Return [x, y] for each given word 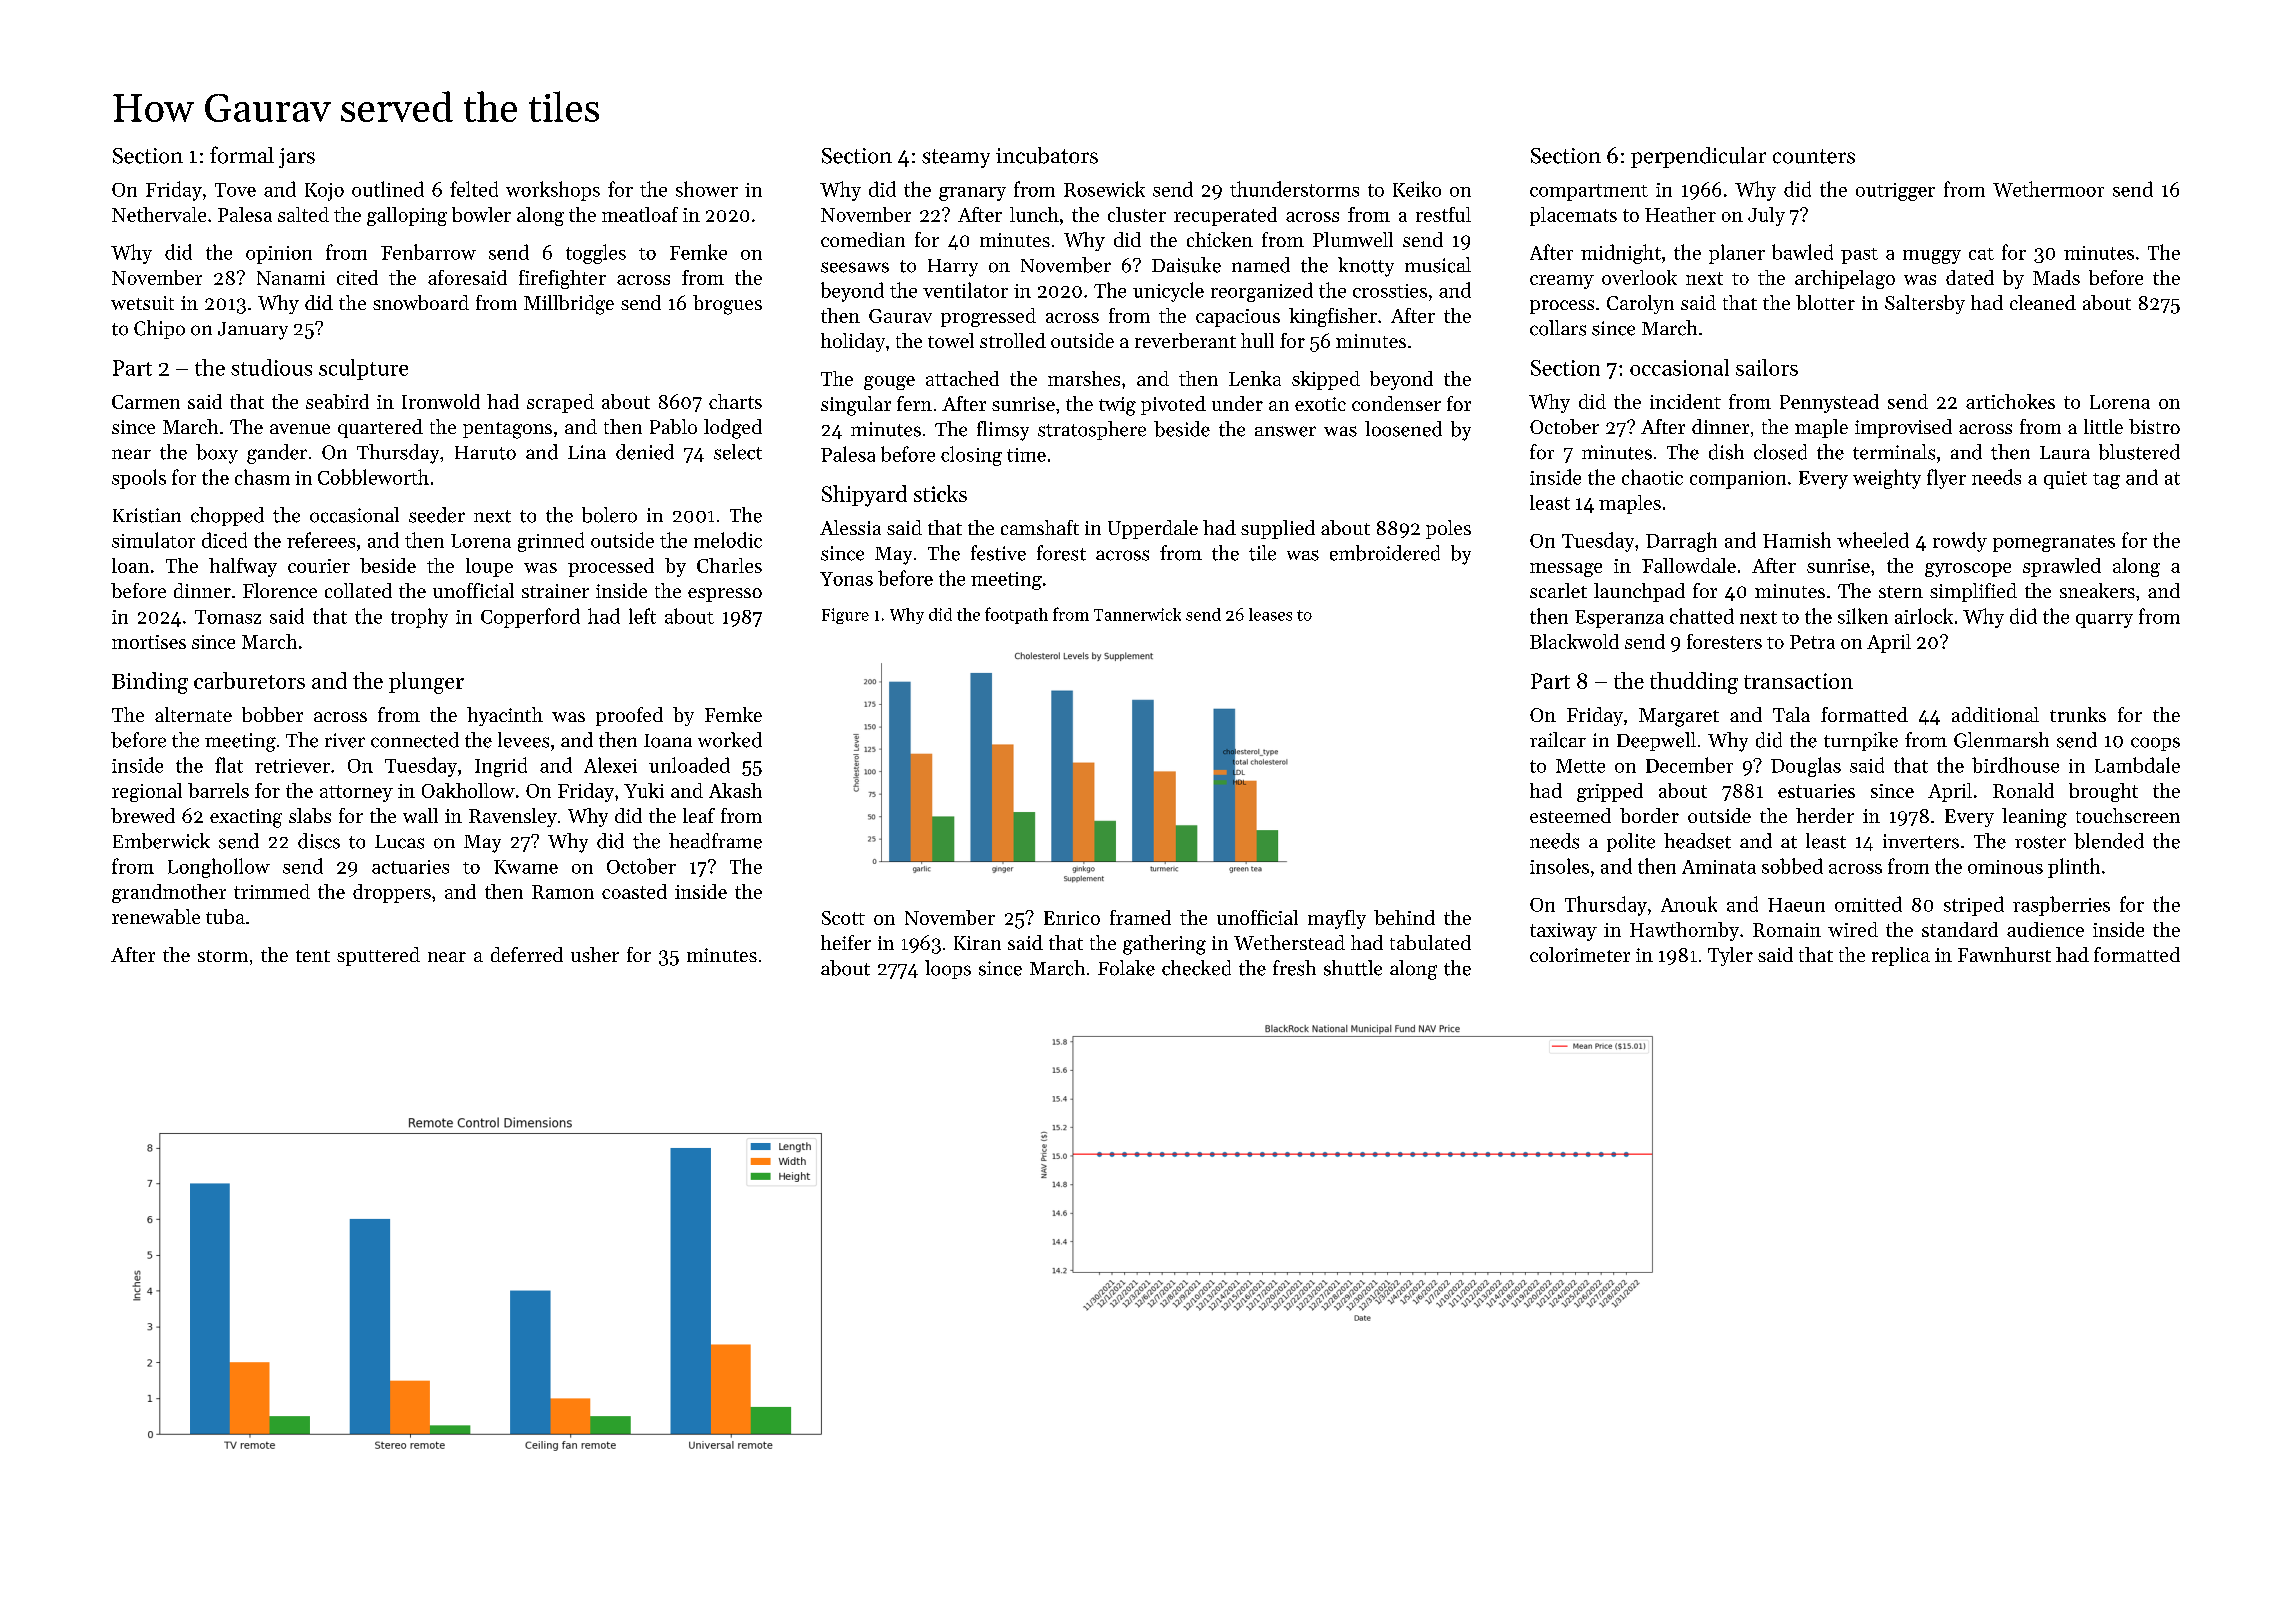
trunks [2078, 714]
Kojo [324, 192]
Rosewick [1104, 189]
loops [948, 969]
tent [313, 956]
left [642, 616]
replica [1901, 956]
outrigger [1895, 192]
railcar [1558, 740]
